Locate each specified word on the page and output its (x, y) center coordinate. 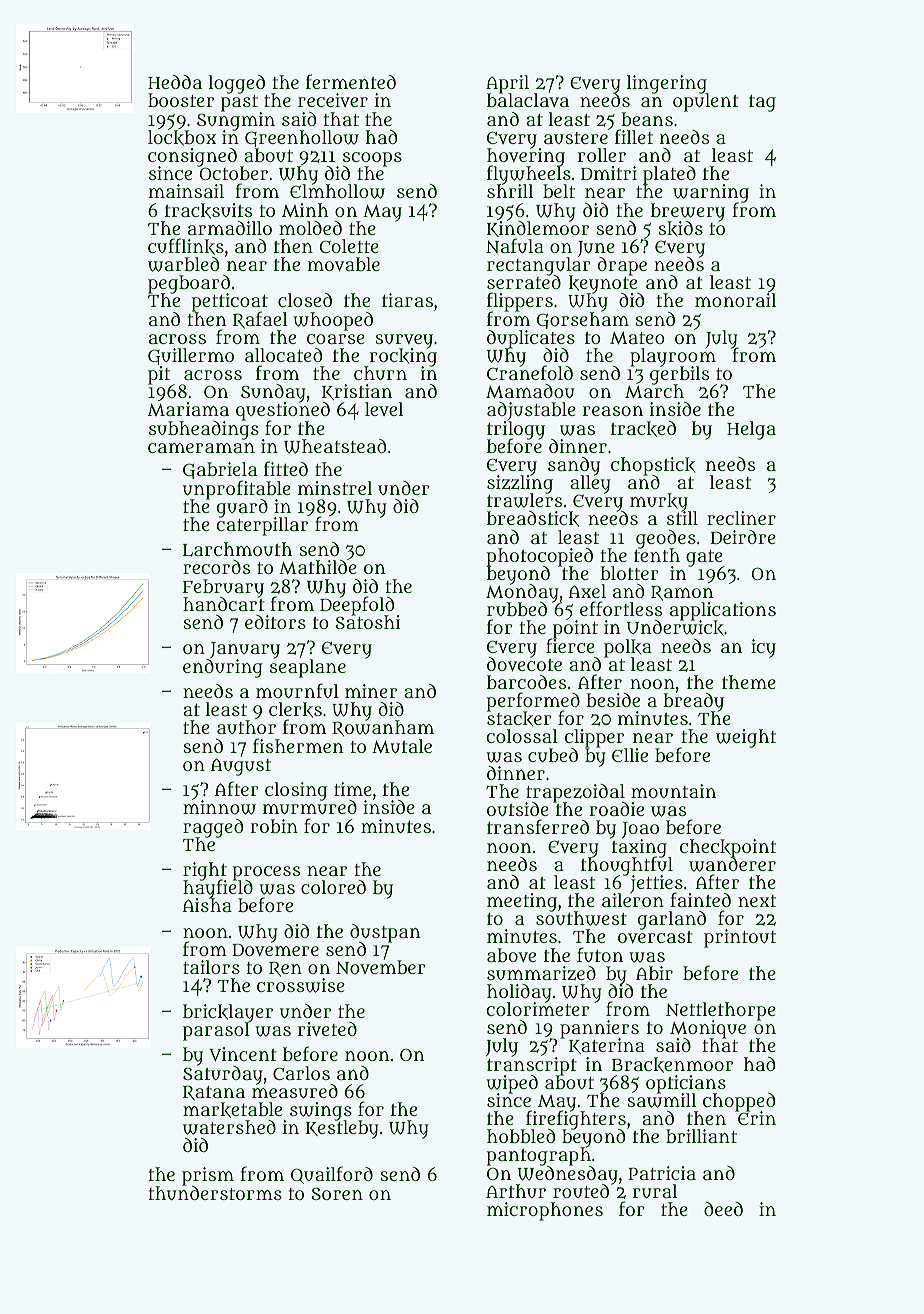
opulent (706, 103)
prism (208, 1176)
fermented (351, 81)
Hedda (175, 82)
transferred (538, 826)
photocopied (539, 557)
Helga (751, 430)
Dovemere (275, 950)
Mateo (637, 338)
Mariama (188, 409)
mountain (673, 791)
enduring (223, 668)
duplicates (531, 339)
